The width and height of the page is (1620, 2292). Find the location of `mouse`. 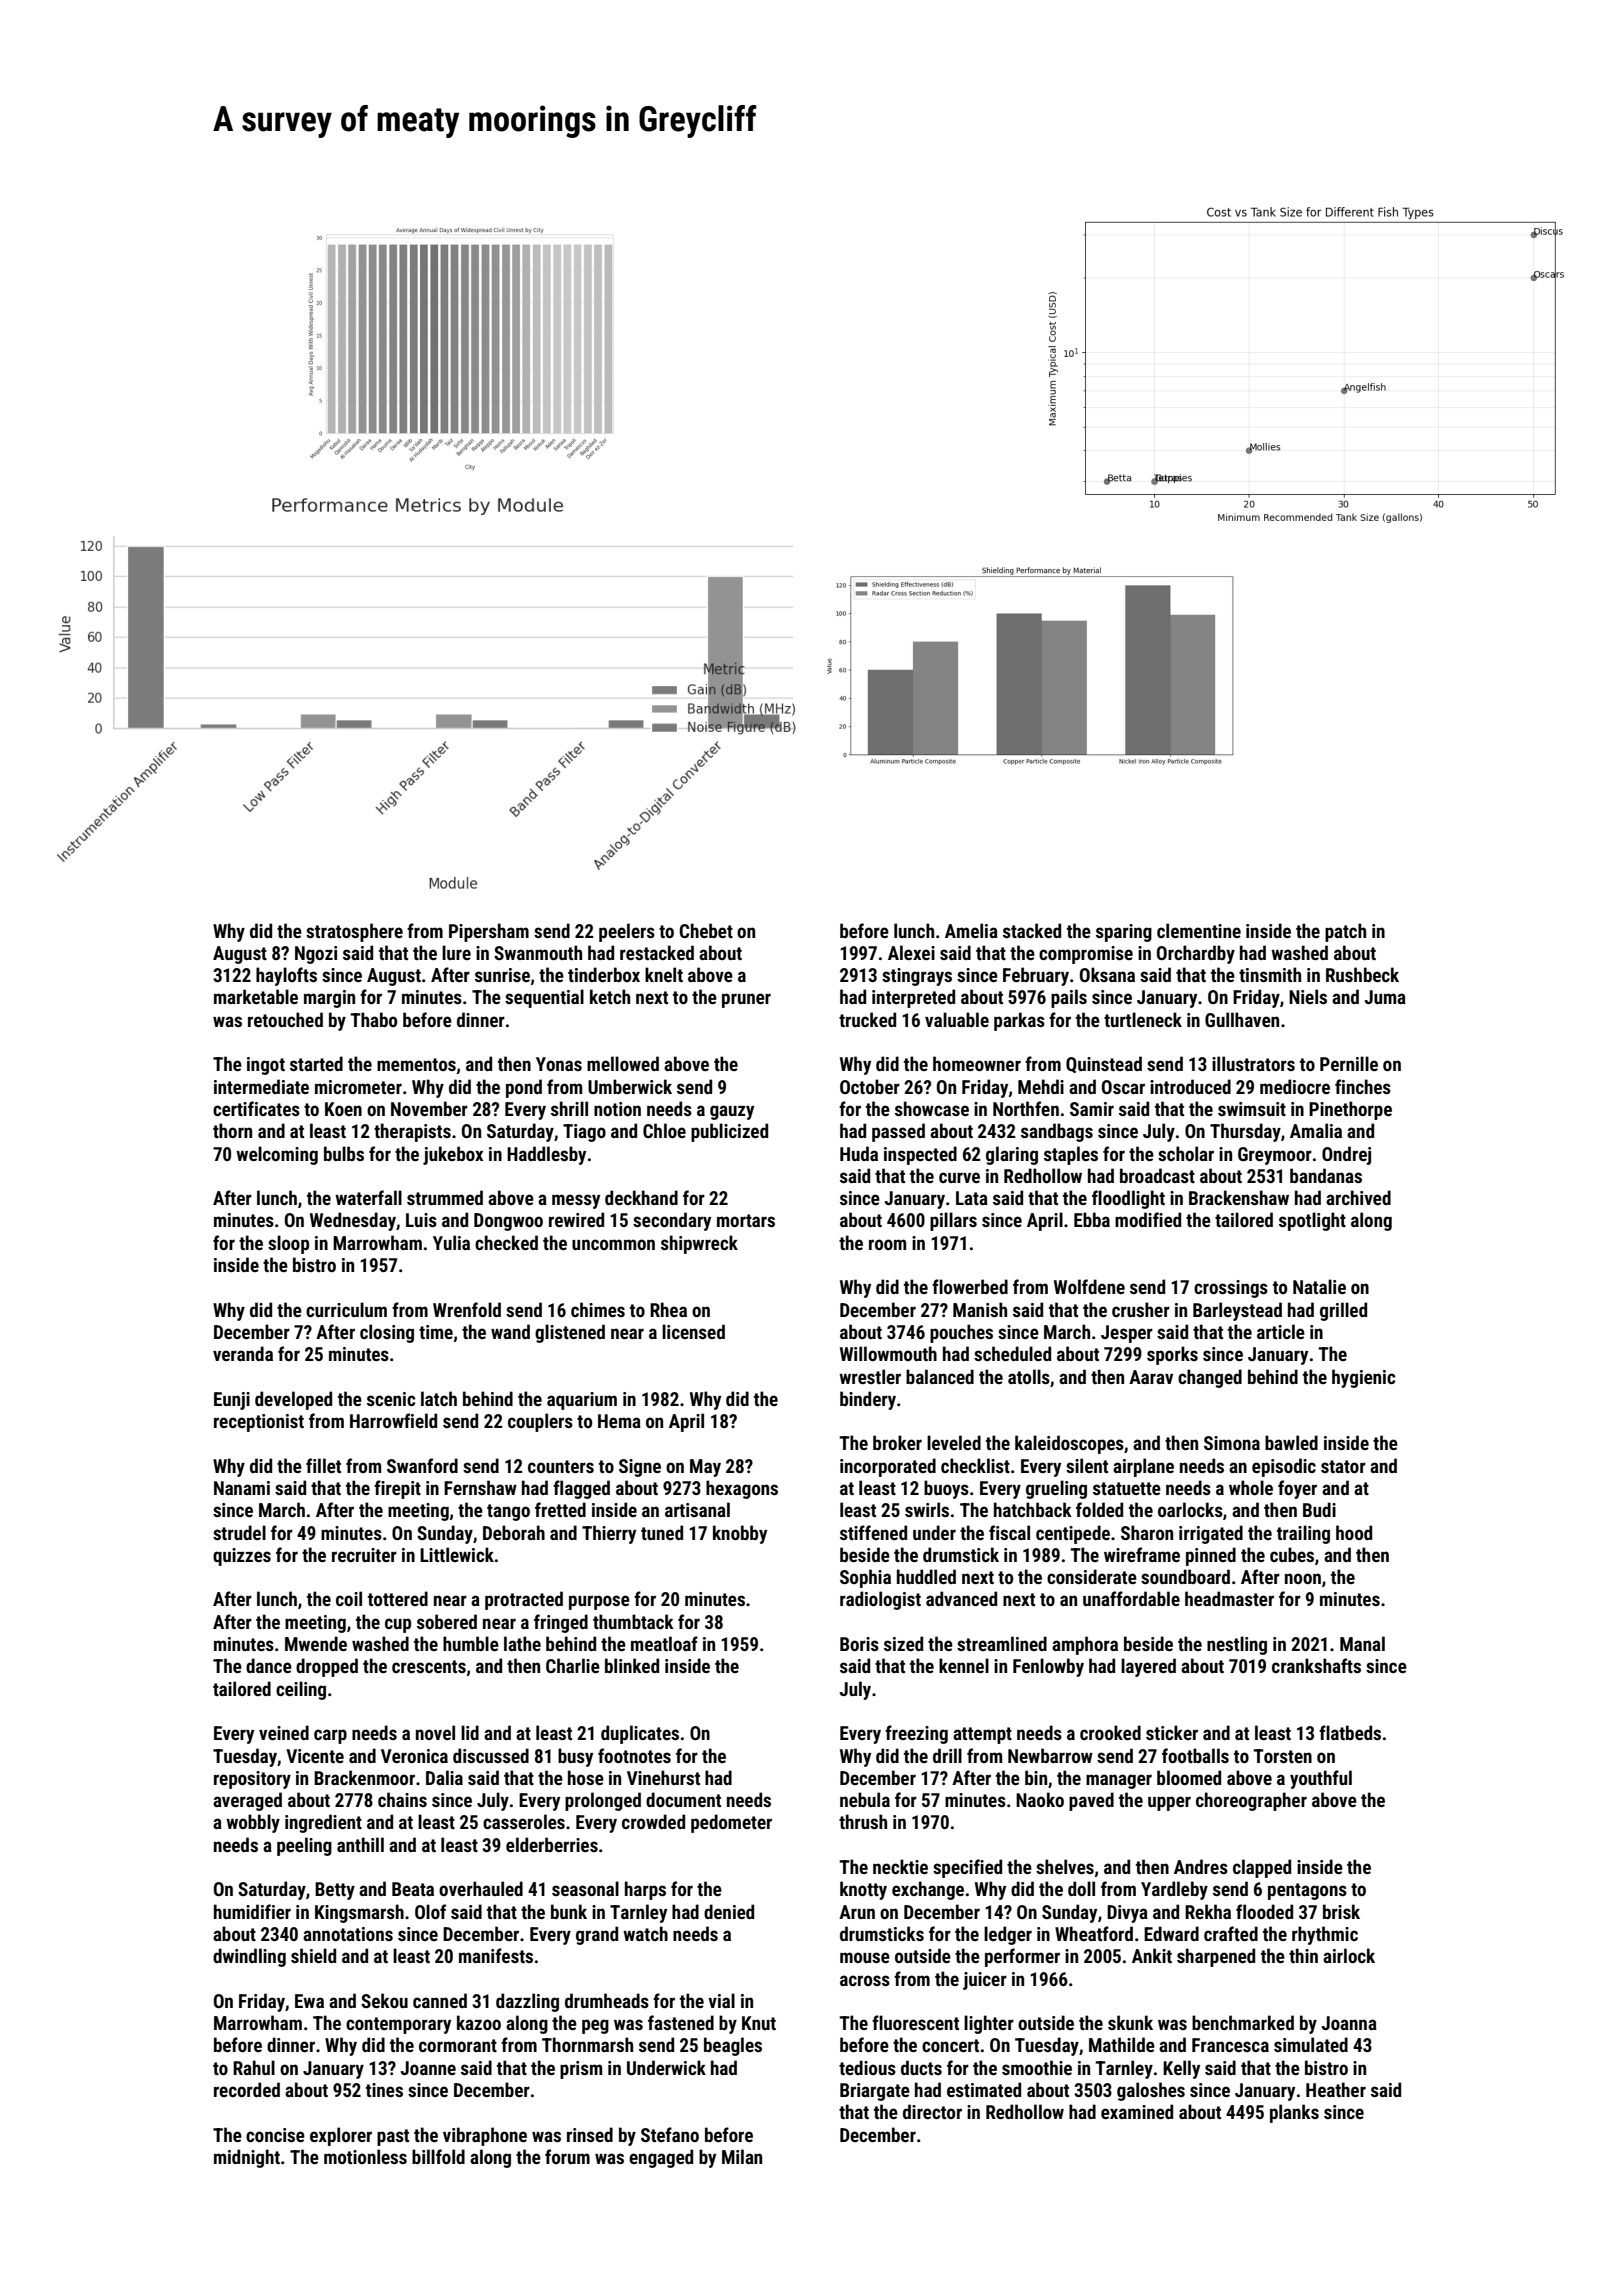

mouse is located at coordinates (865, 1957).
